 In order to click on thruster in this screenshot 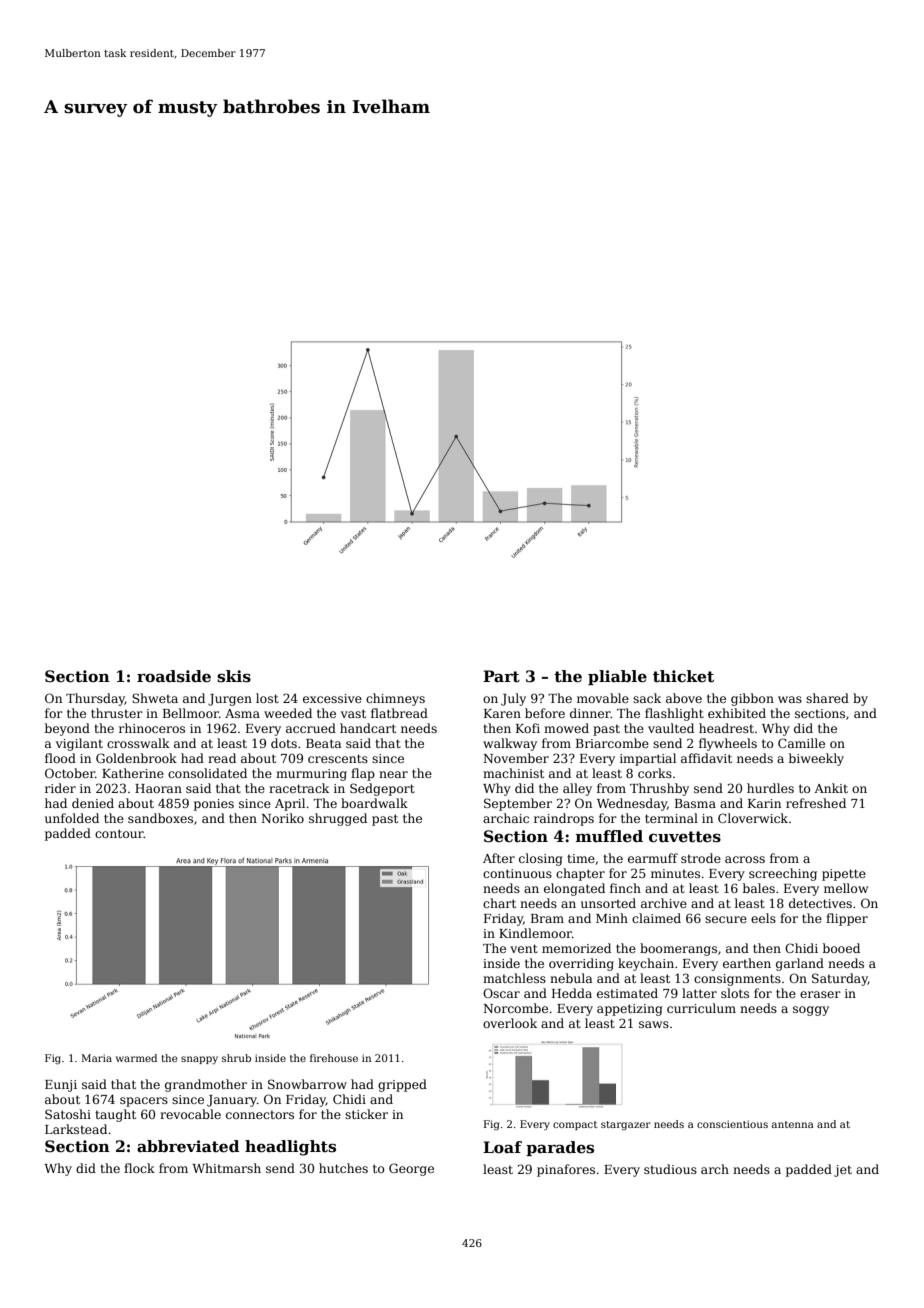, I will do `click(117, 713)`.
